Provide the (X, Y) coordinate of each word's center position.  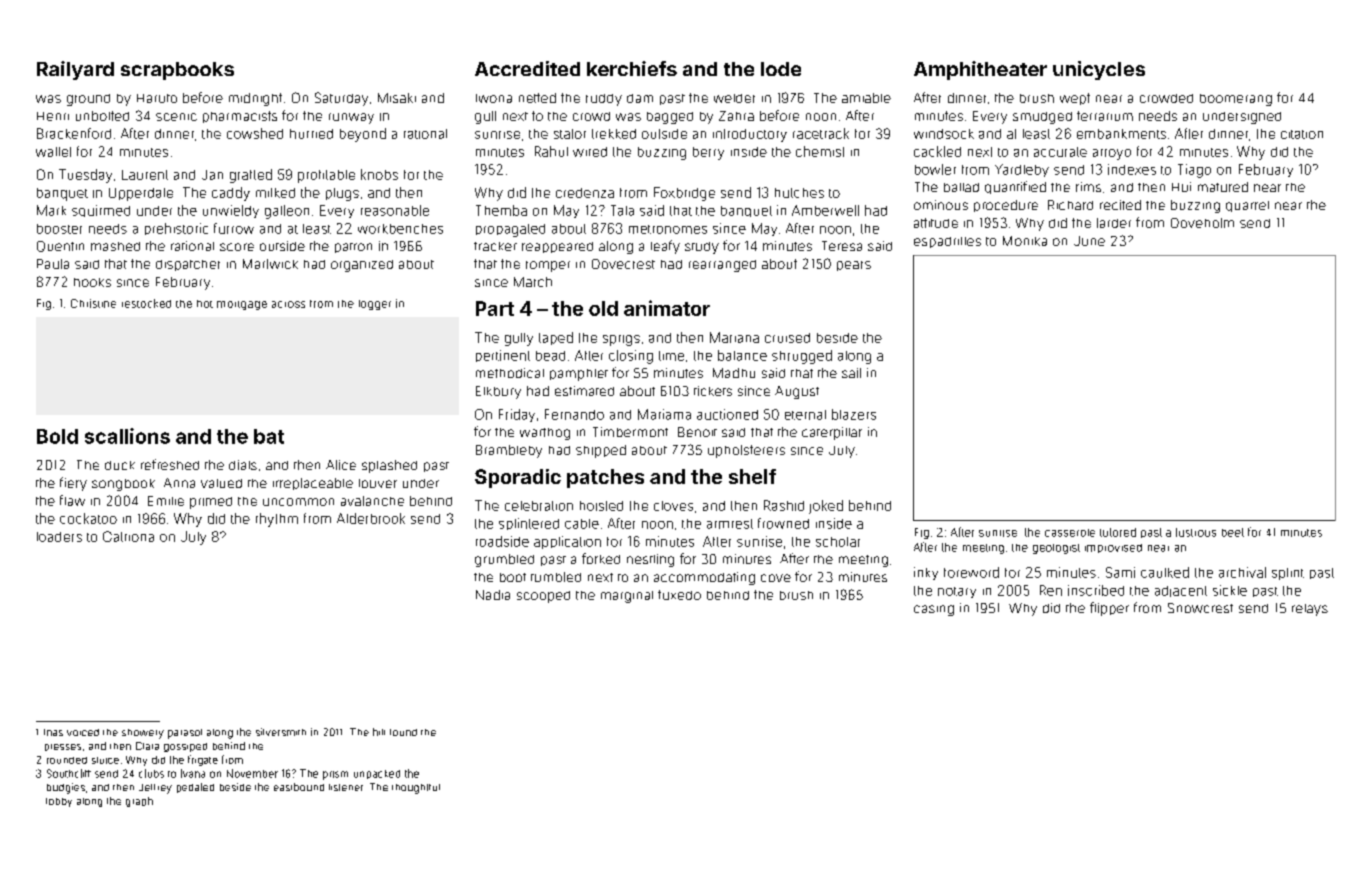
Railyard (75, 70)
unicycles (1099, 70)
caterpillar (832, 433)
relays (1310, 610)
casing (934, 610)
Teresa (842, 246)
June (1089, 241)
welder (734, 98)
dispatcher (188, 265)
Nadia (493, 595)
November (252, 773)
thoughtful (416, 789)
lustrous (1196, 532)
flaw (72, 500)
